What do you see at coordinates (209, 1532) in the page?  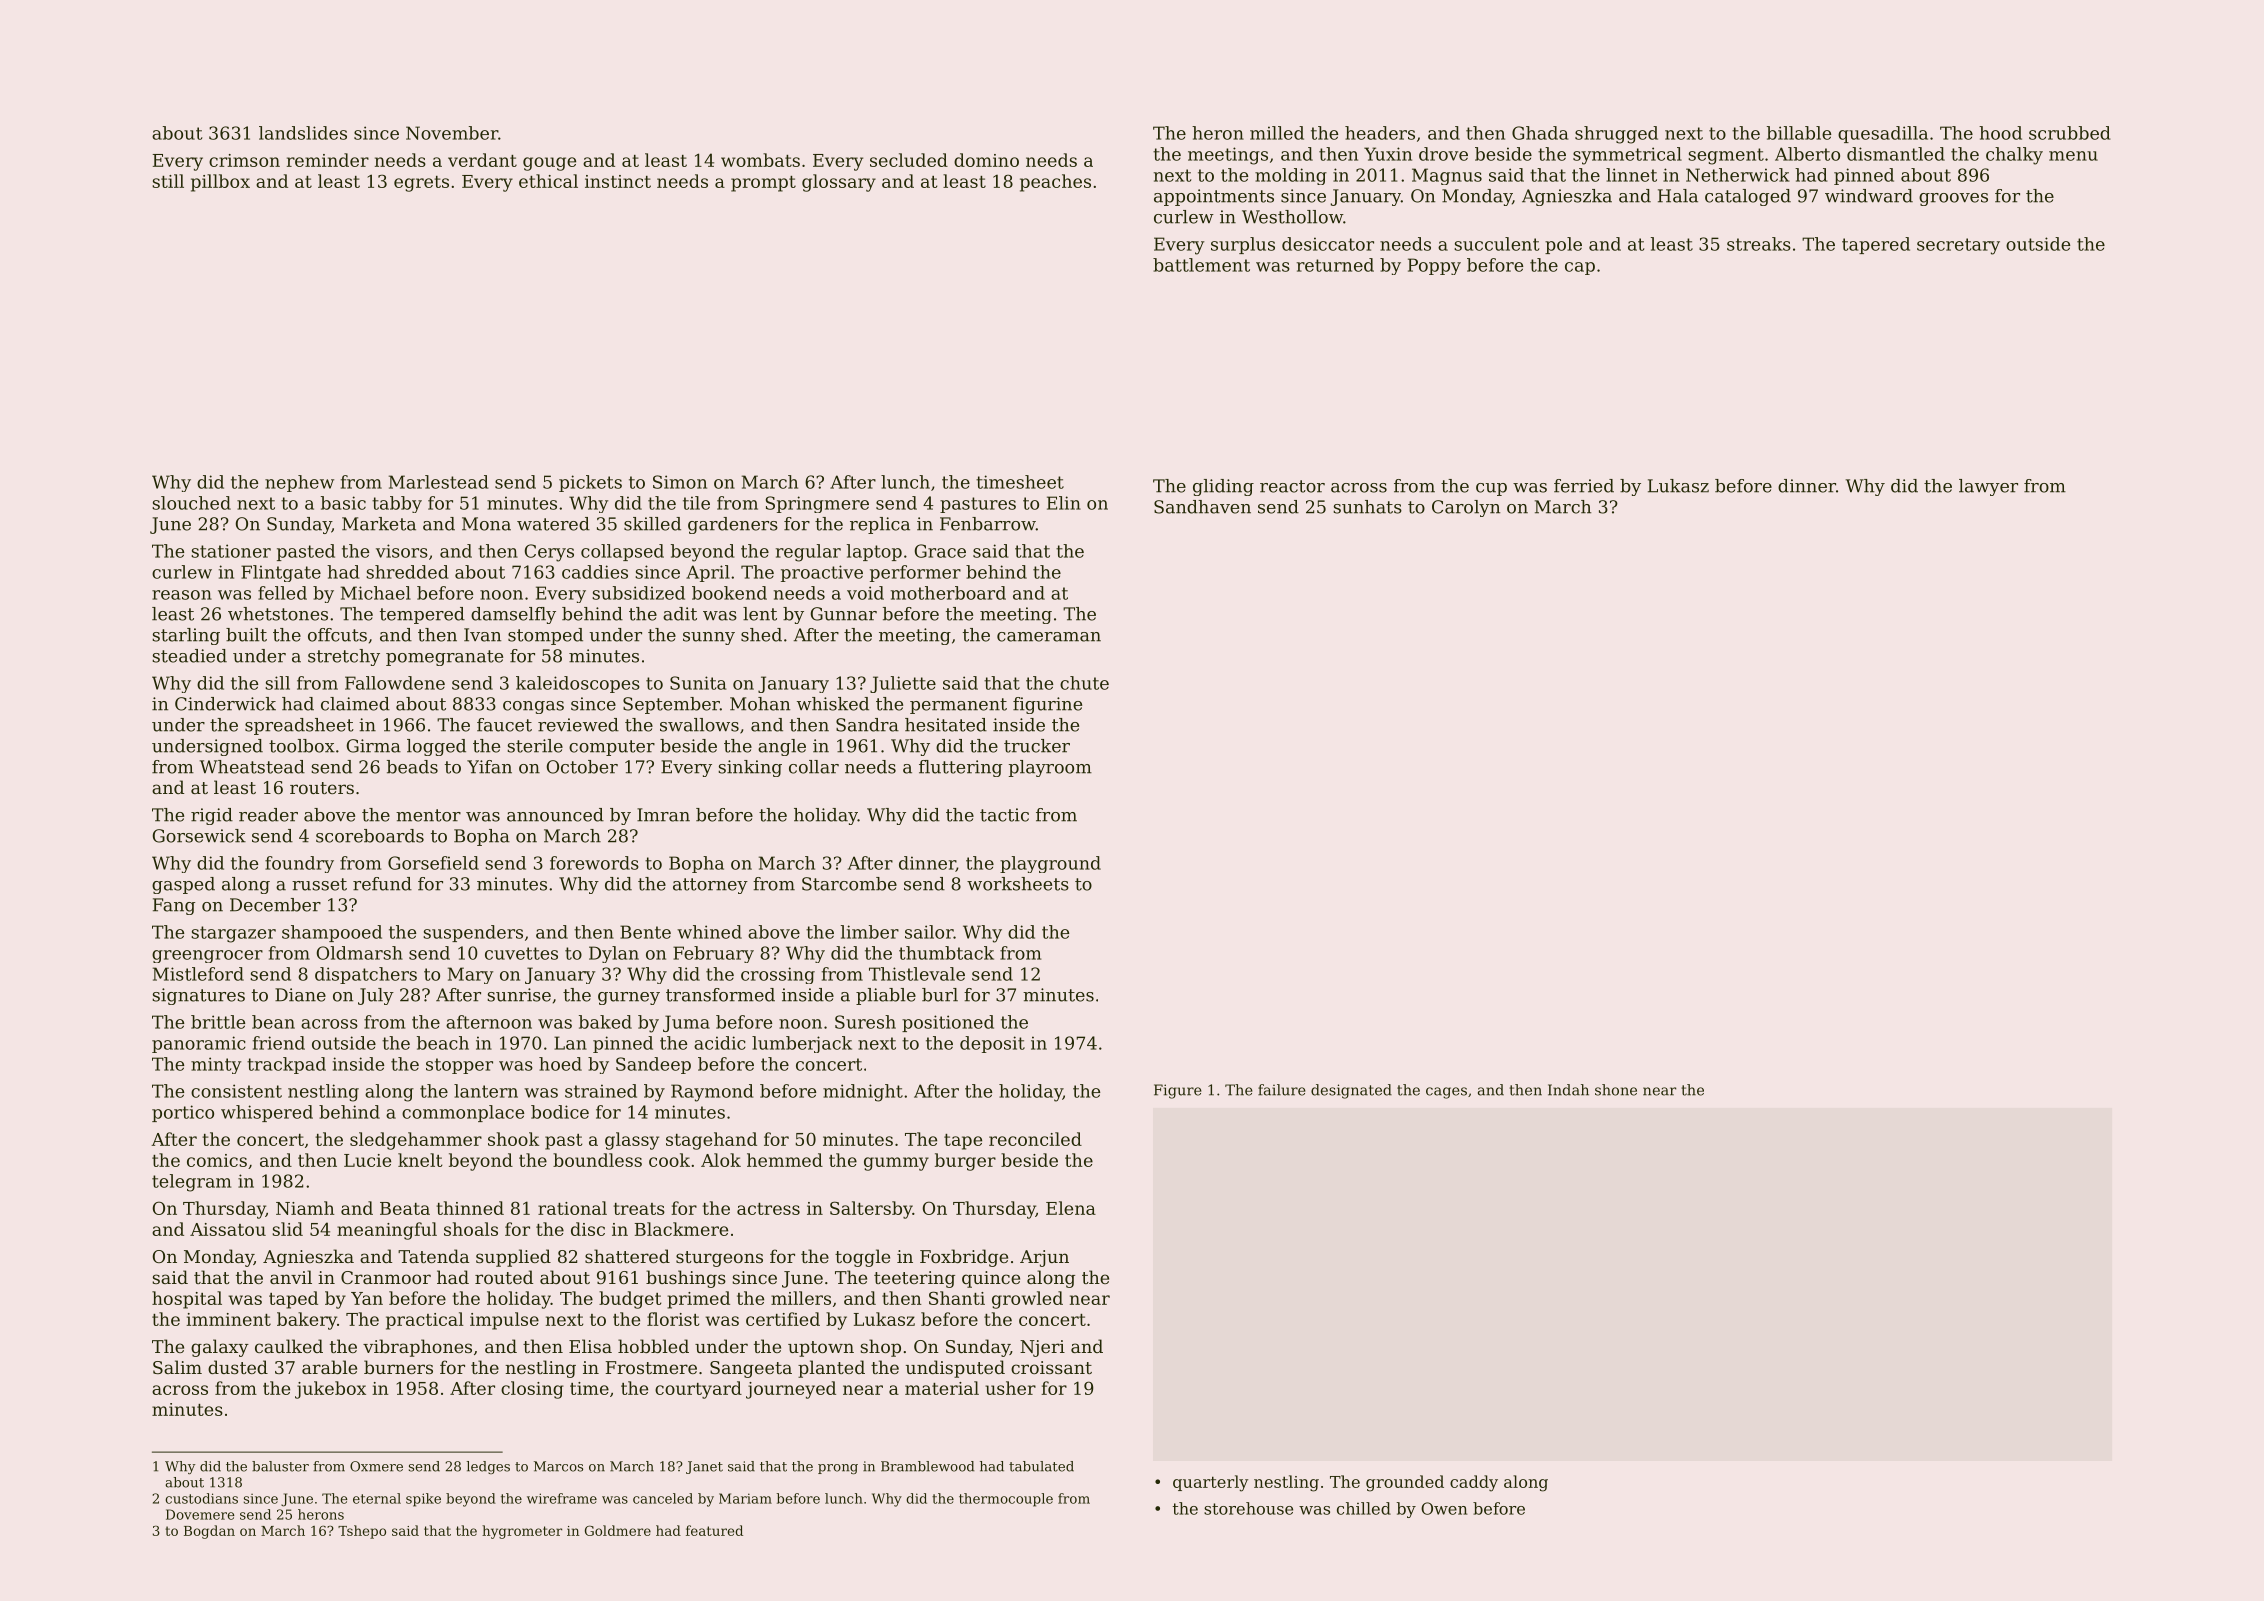 I see `Bogdan` at bounding box center [209, 1532].
